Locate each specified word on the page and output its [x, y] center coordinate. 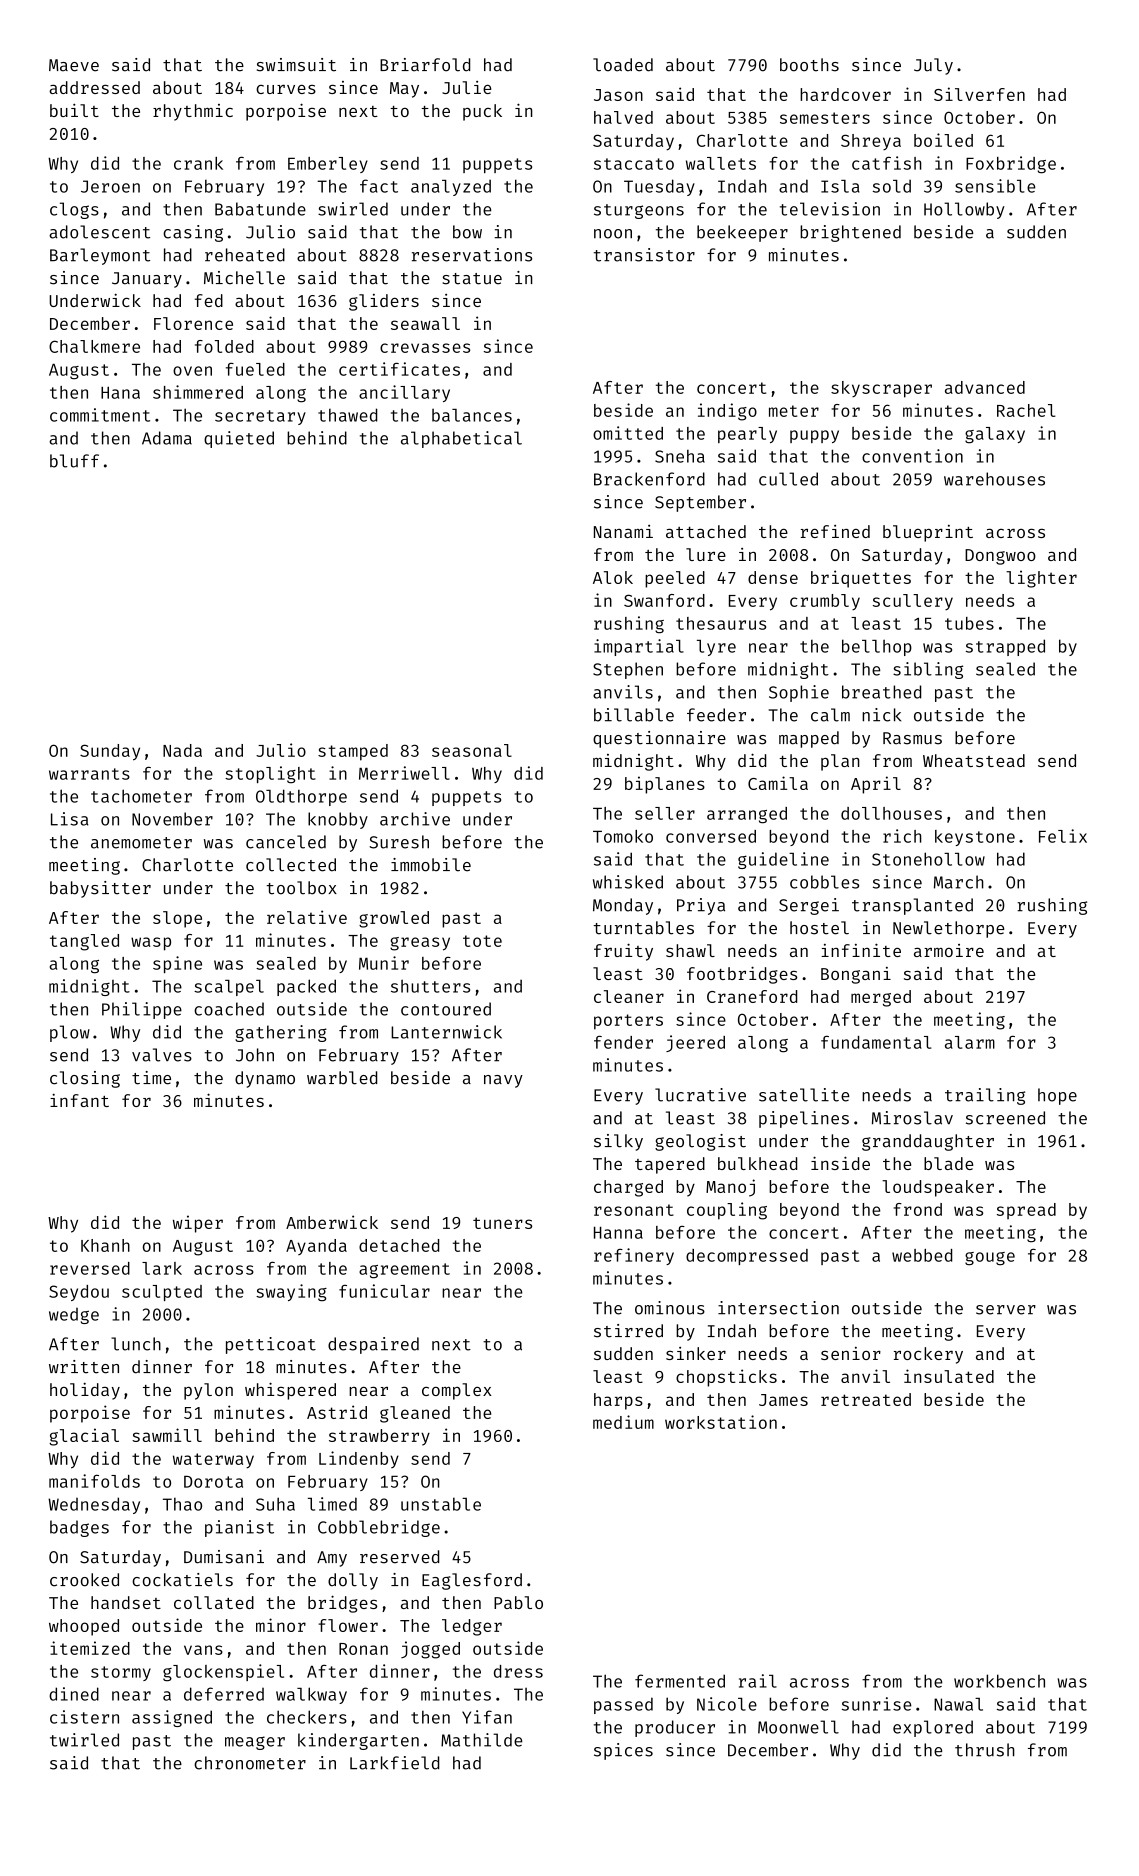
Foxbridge [1011, 165]
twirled [84, 1740]
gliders [384, 302]
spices [623, 1751]
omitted [628, 433]
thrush [985, 1750]
